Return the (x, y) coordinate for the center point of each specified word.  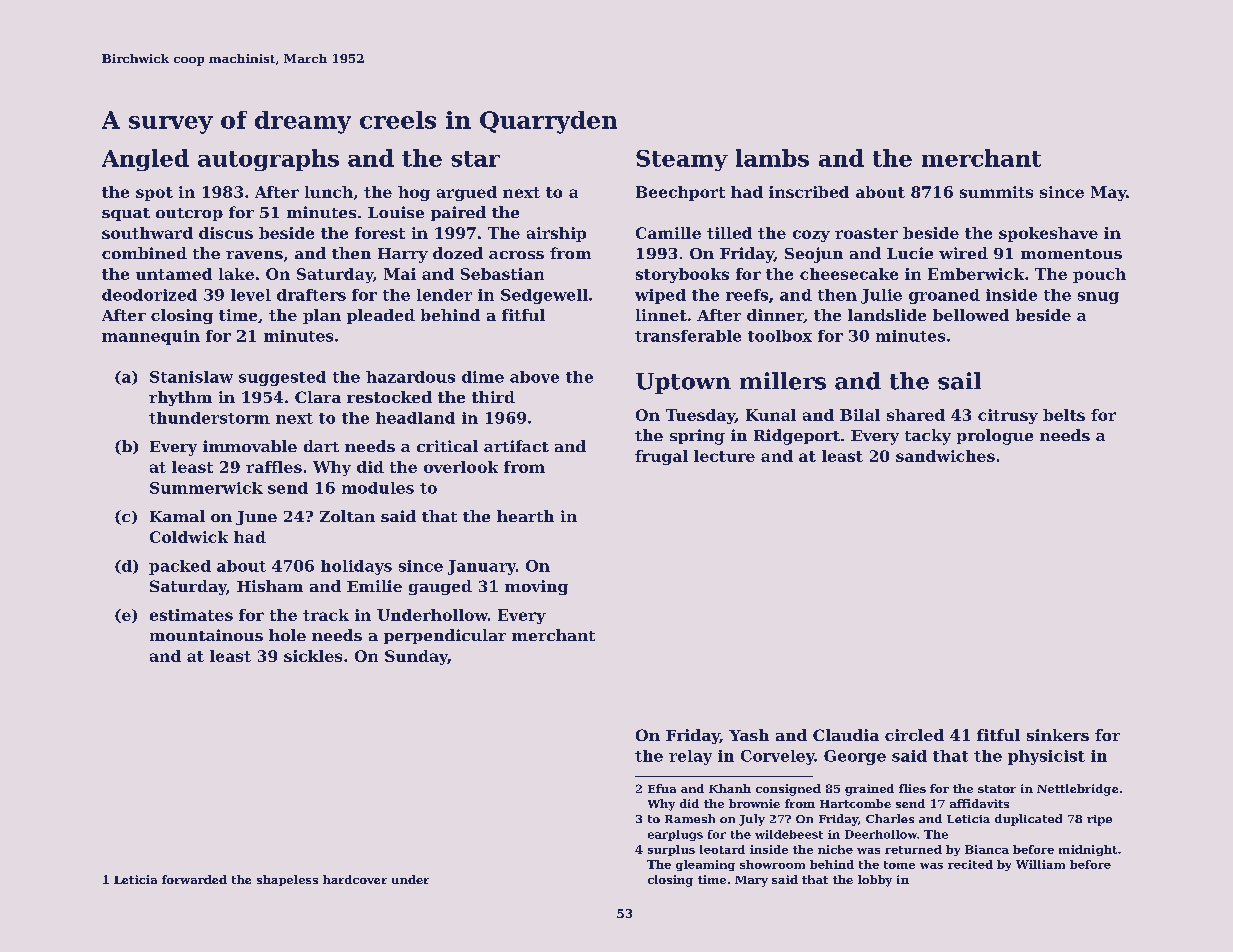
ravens (254, 255)
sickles (313, 656)
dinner (775, 316)
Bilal (860, 415)
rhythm (180, 398)
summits (996, 192)
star (475, 159)
